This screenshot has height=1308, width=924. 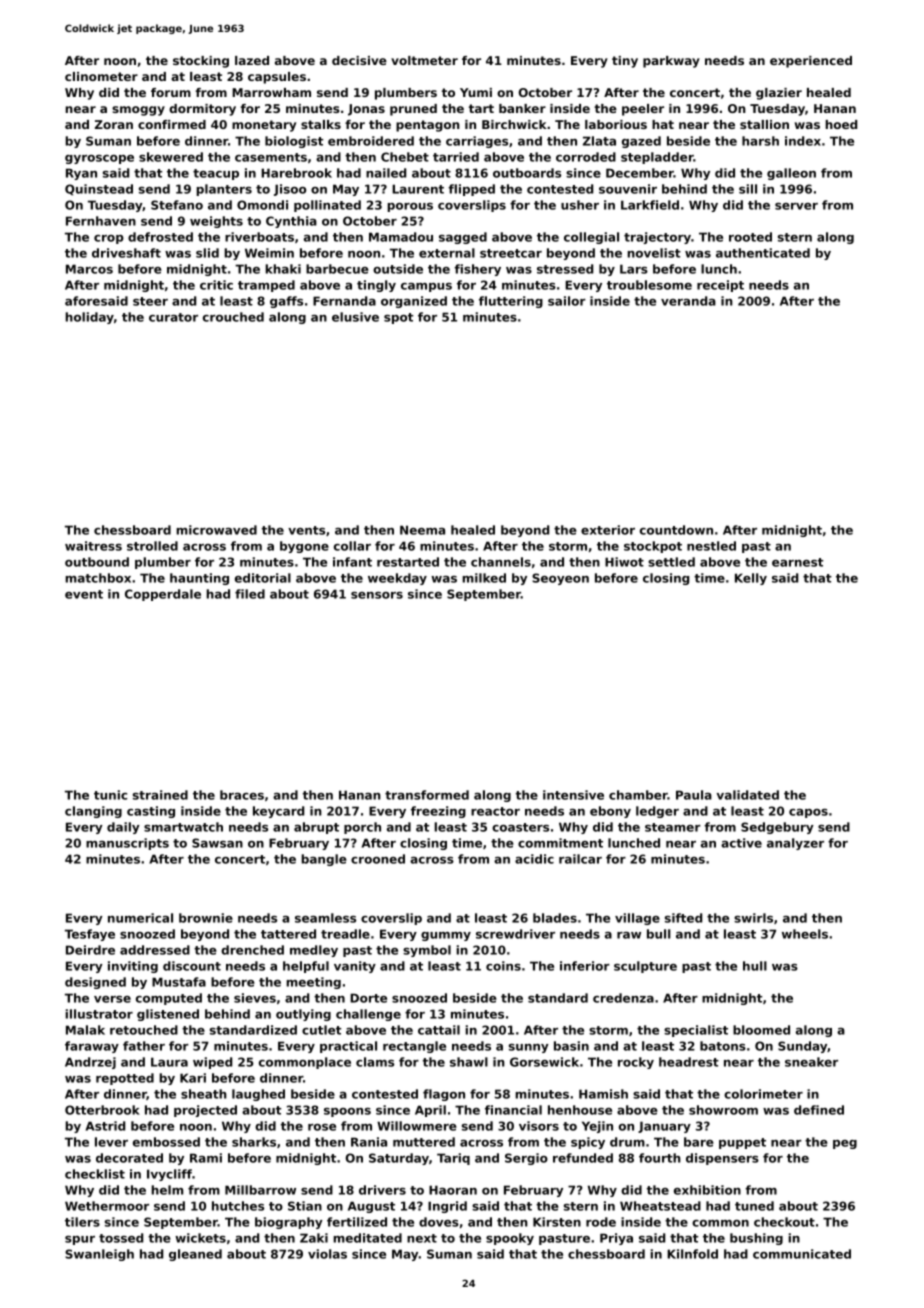 What do you see at coordinates (250, 594) in the screenshot?
I see `filed` at bounding box center [250, 594].
